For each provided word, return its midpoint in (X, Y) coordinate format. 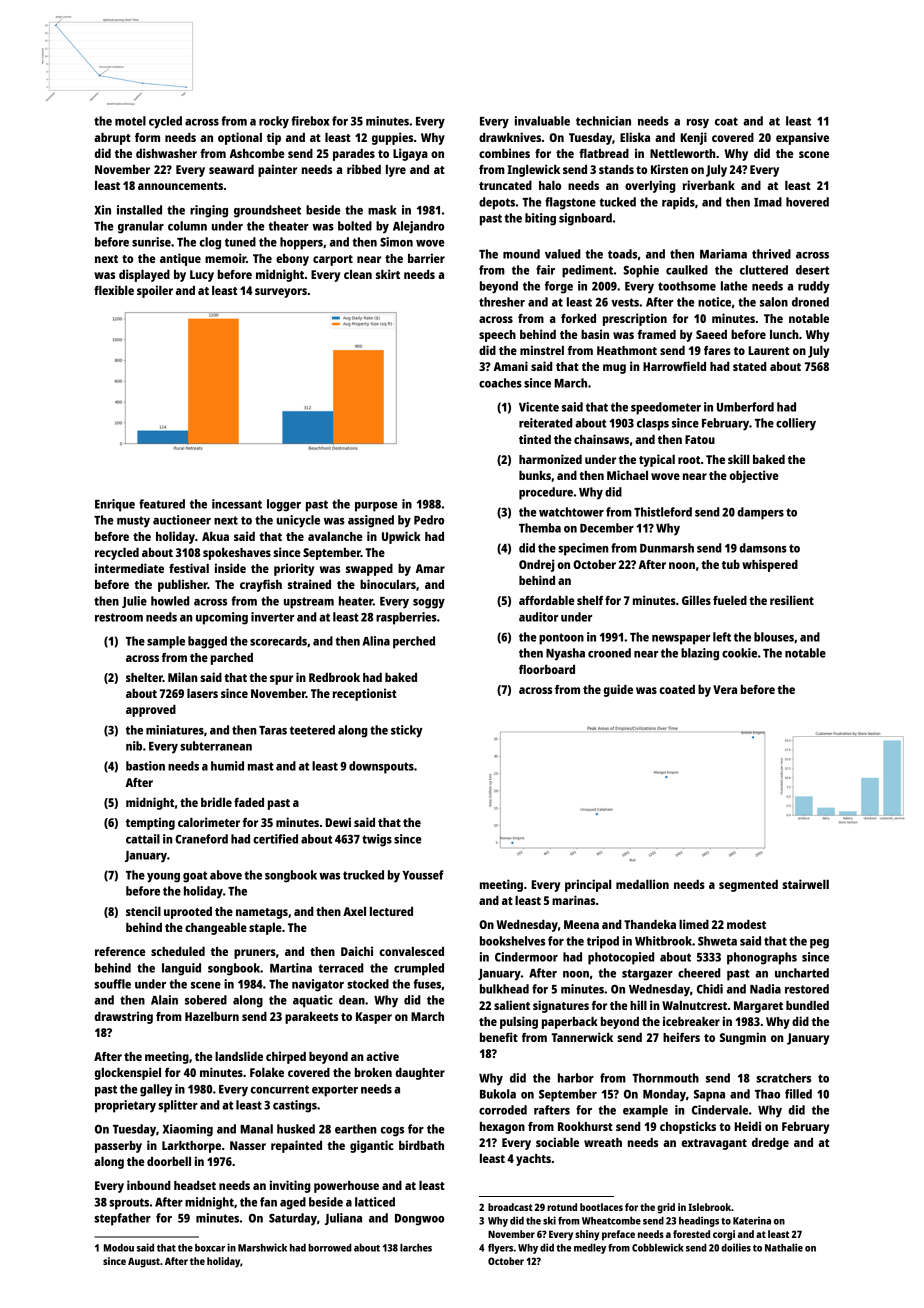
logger (284, 505)
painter (277, 170)
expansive (802, 138)
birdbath (421, 1145)
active (382, 1056)
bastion (145, 766)
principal (588, 885)
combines (504, 153)
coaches (500, 383)
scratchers (783, 1078)
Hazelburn (212, 1016)
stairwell (805, 884)
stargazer (647, 975)
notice (714, 302)
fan (268, 1202)
